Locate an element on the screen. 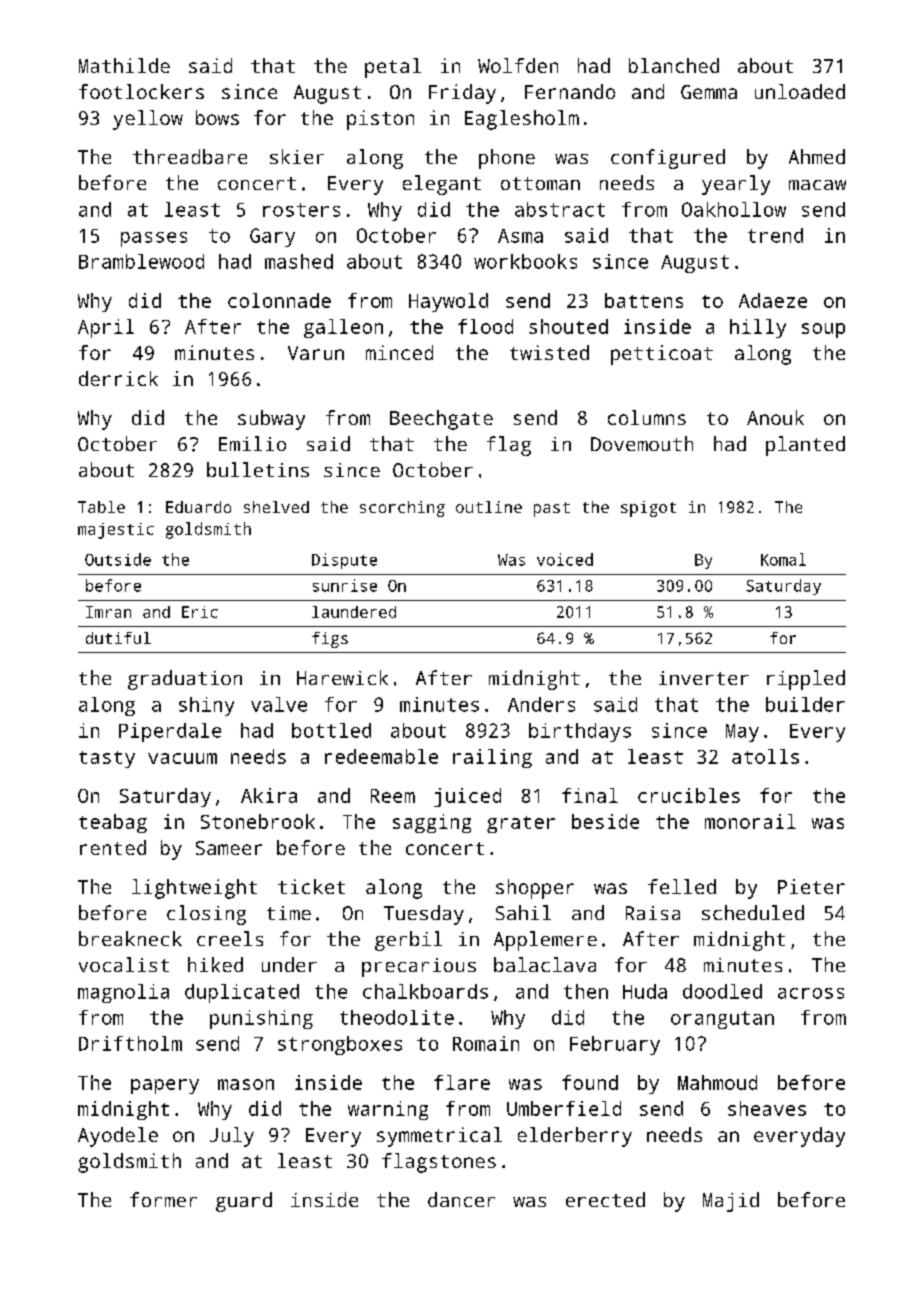  unloaded is located at coordinates (800, 91).
